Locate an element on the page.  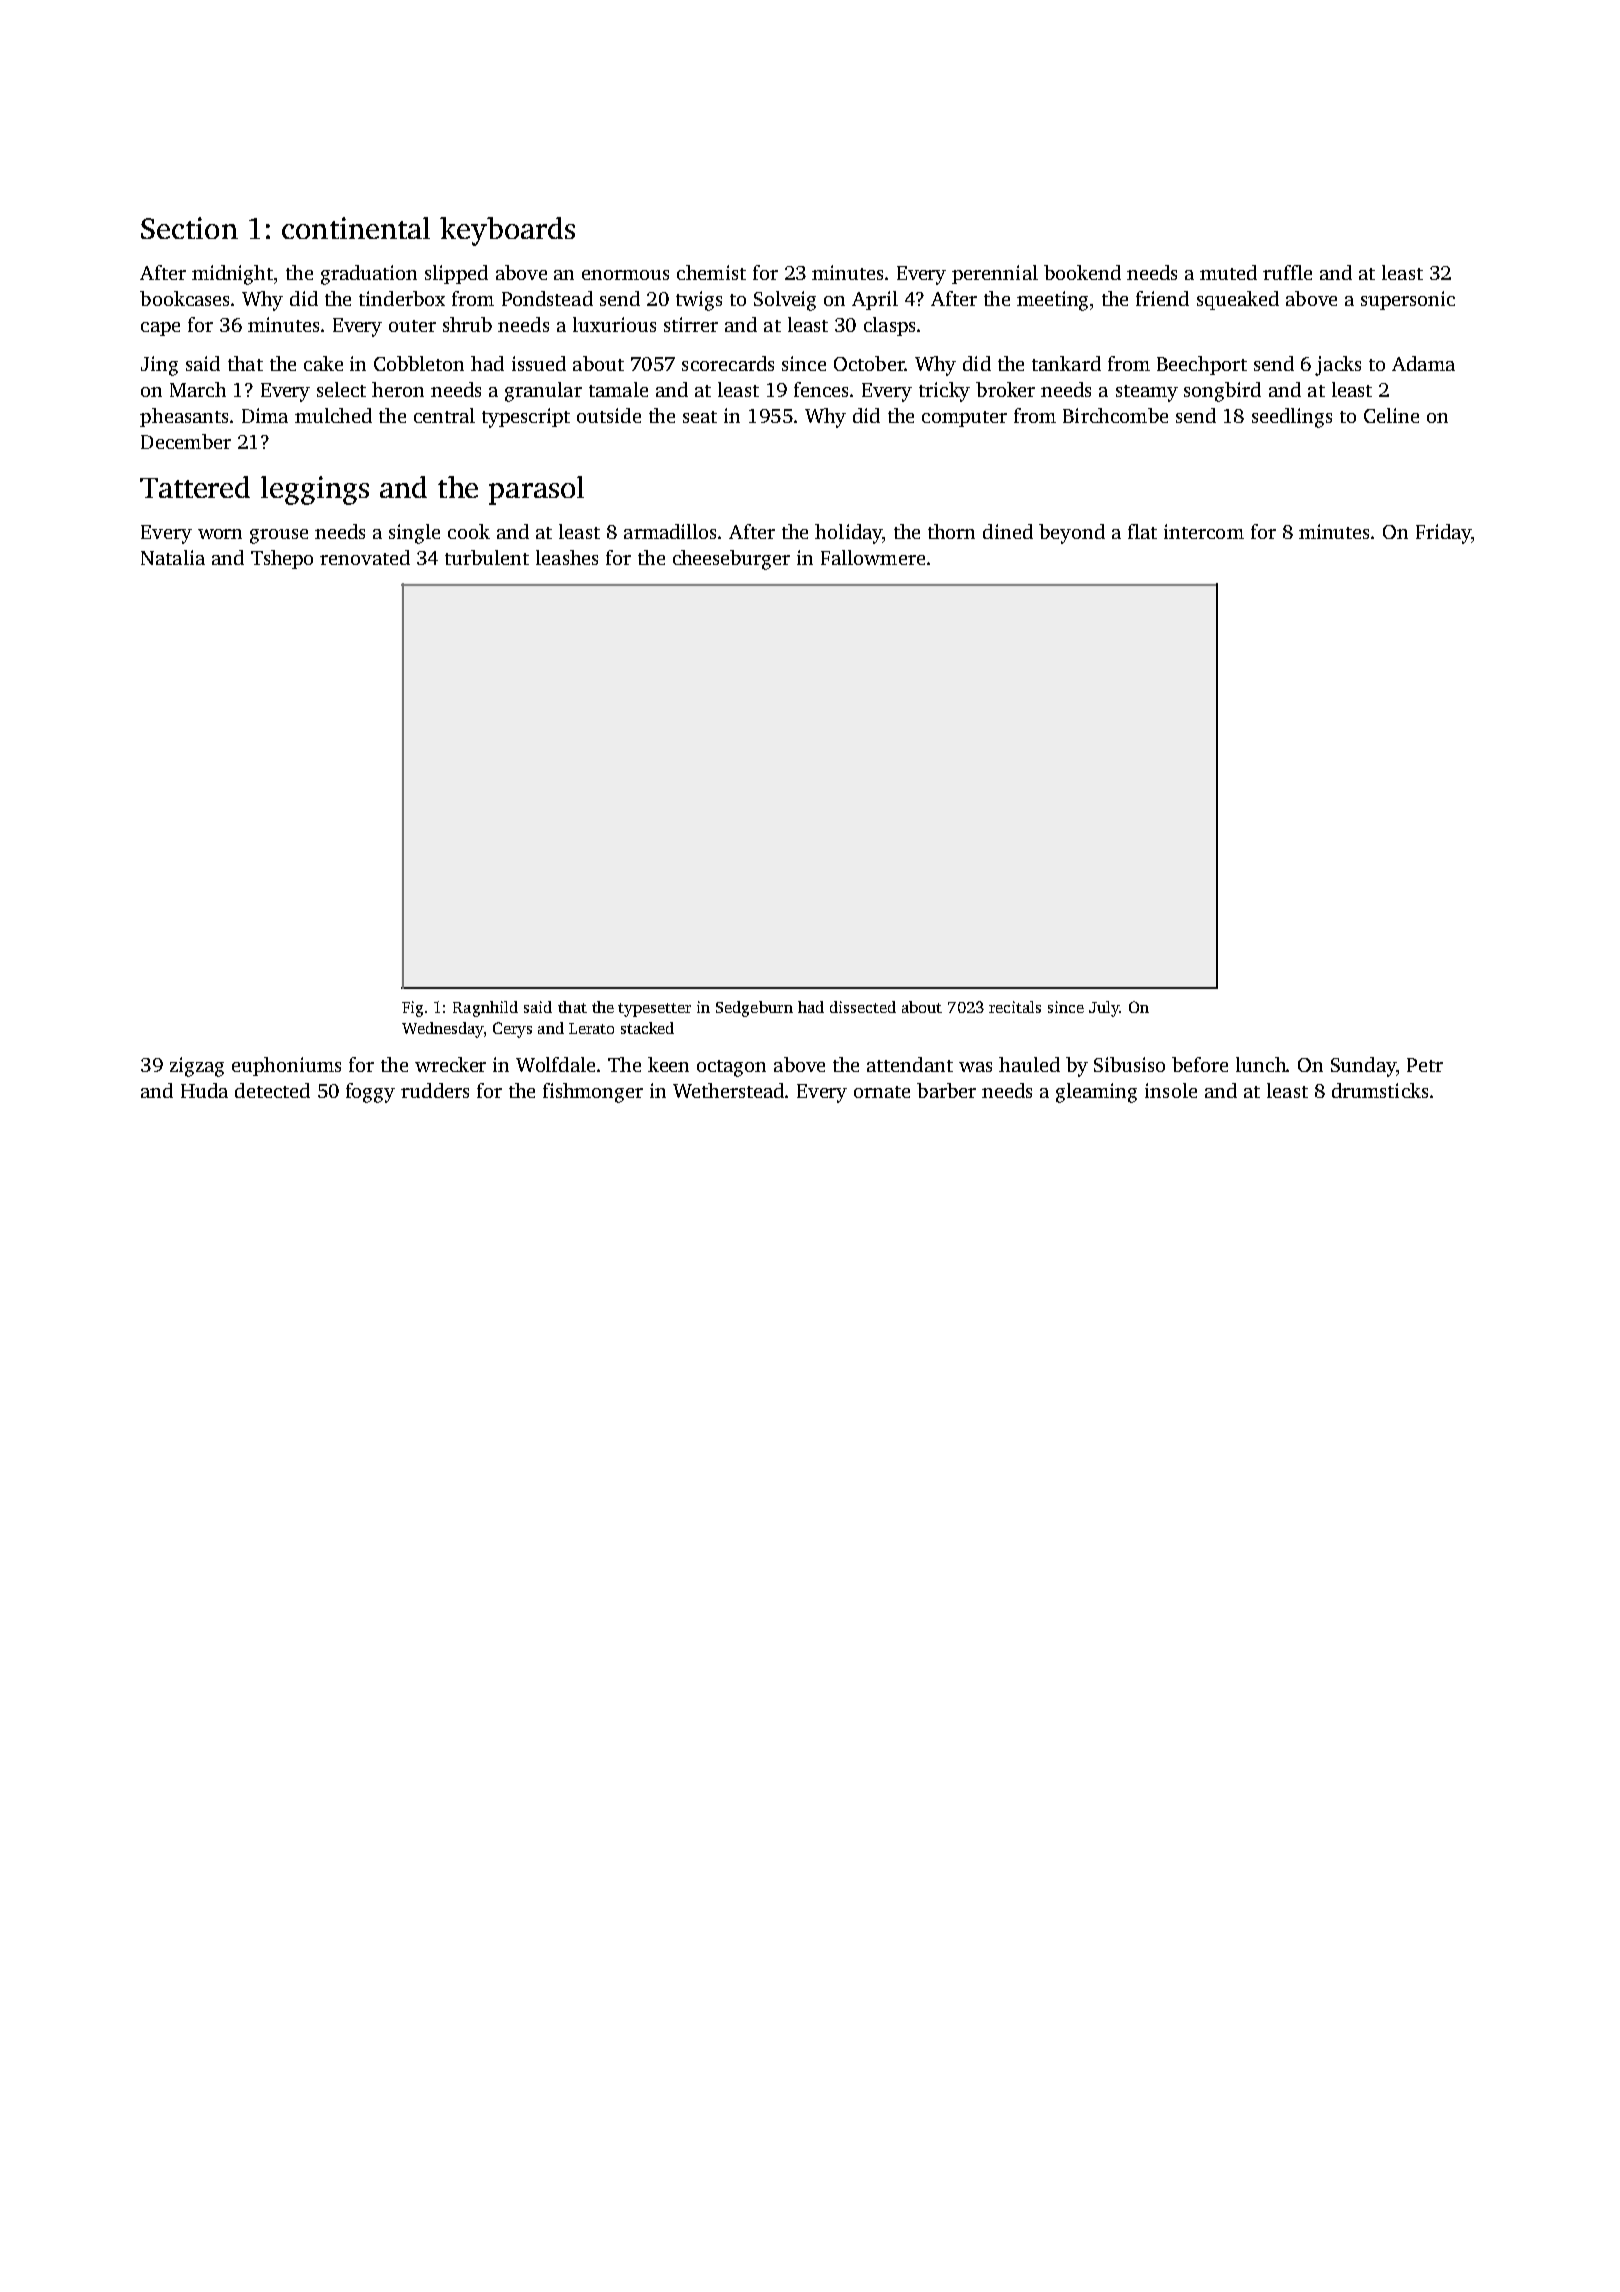
Tshepo is located at coordinates (282, 559).
